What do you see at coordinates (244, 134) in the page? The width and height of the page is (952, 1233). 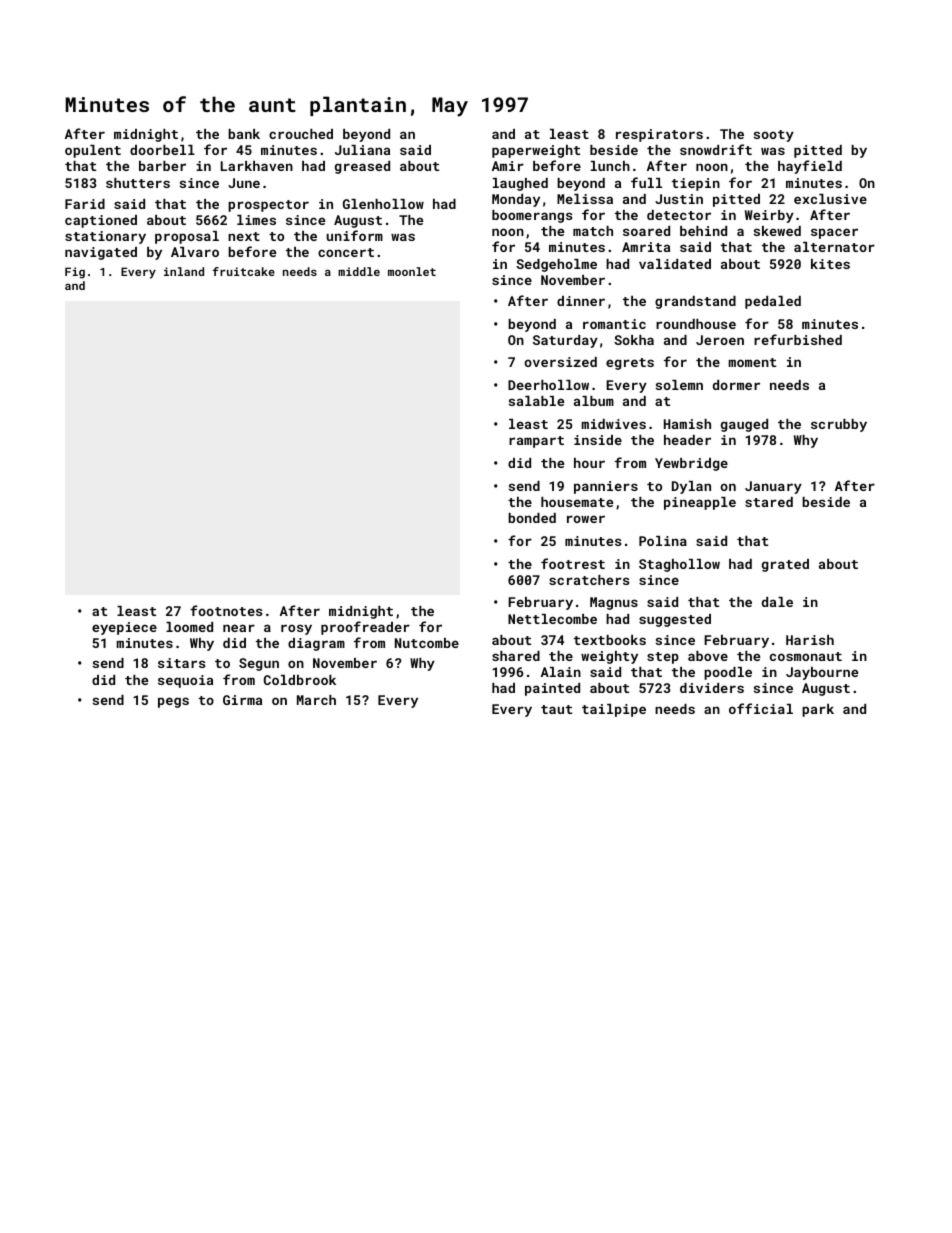 I see `bank` at bounding box center [244, 134].
